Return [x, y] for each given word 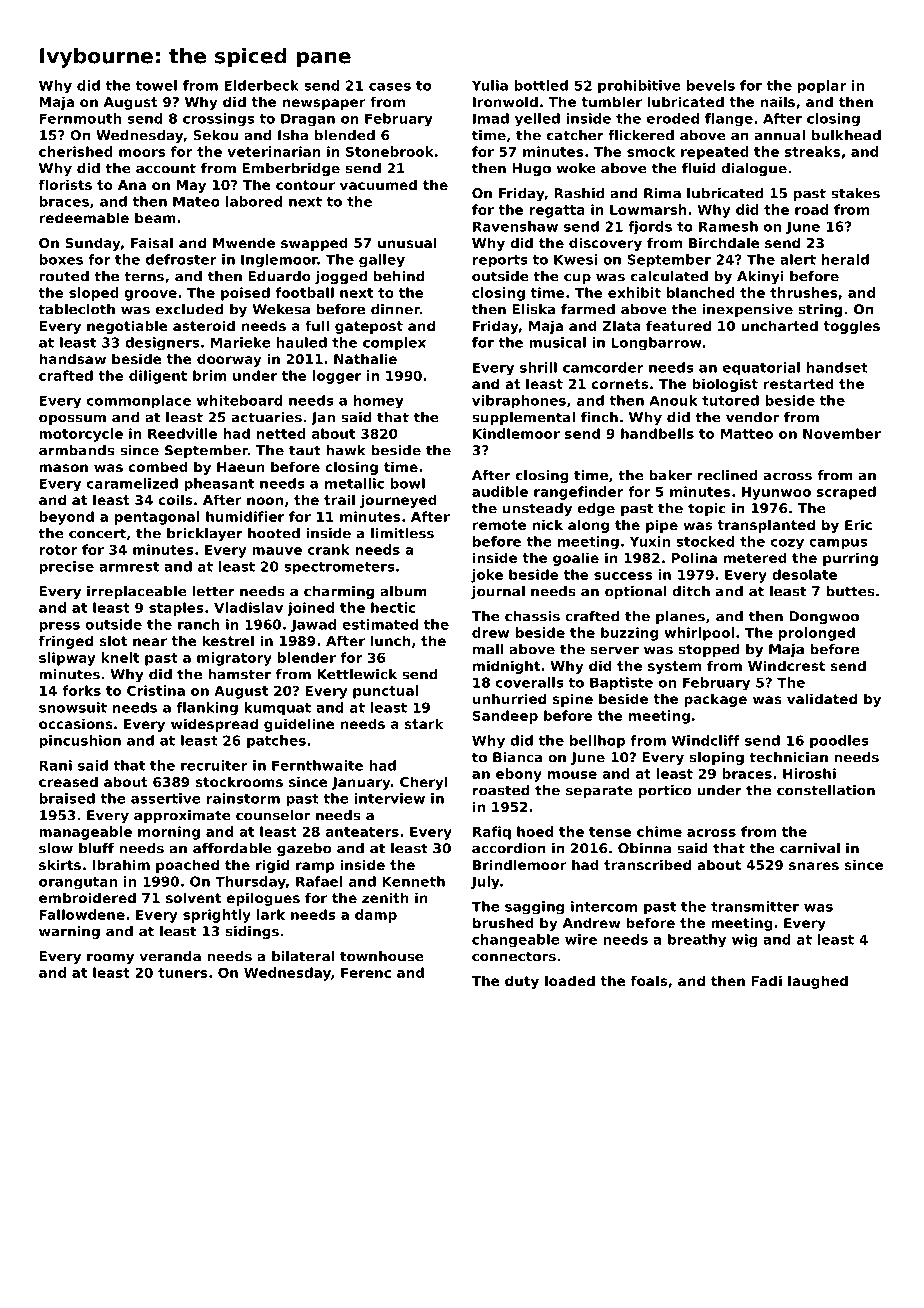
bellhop [597, 742]
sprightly [217, 916]
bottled [541, 85]
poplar [822, 86]
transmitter [755, 906]
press [60, 627]
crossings [218, 120]
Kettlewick [357, 674]
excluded [189, 309]
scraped [846, 493]
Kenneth [413, 881]
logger [337, 377]
